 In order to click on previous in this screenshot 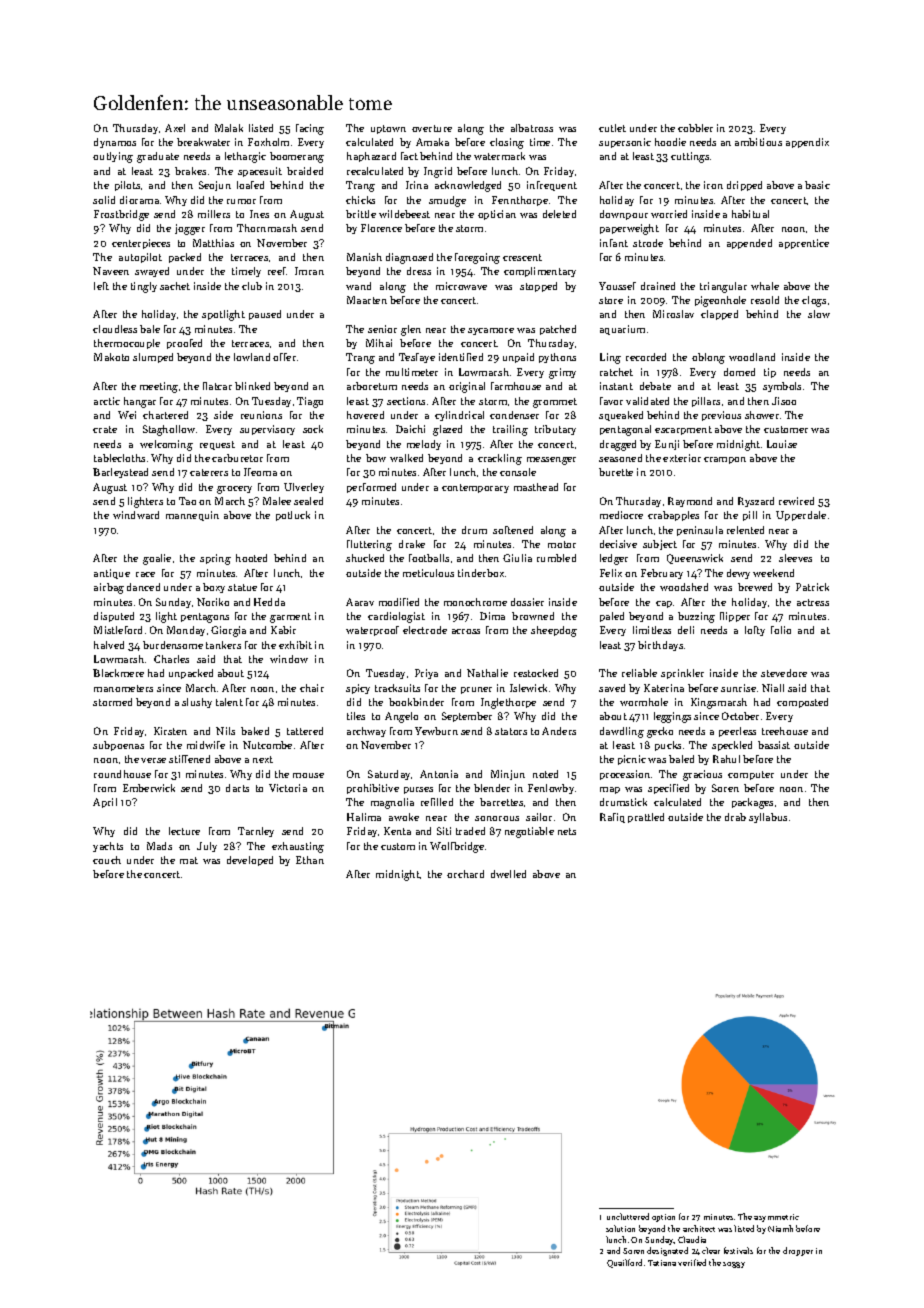, I will do `click(721, 416)`.
